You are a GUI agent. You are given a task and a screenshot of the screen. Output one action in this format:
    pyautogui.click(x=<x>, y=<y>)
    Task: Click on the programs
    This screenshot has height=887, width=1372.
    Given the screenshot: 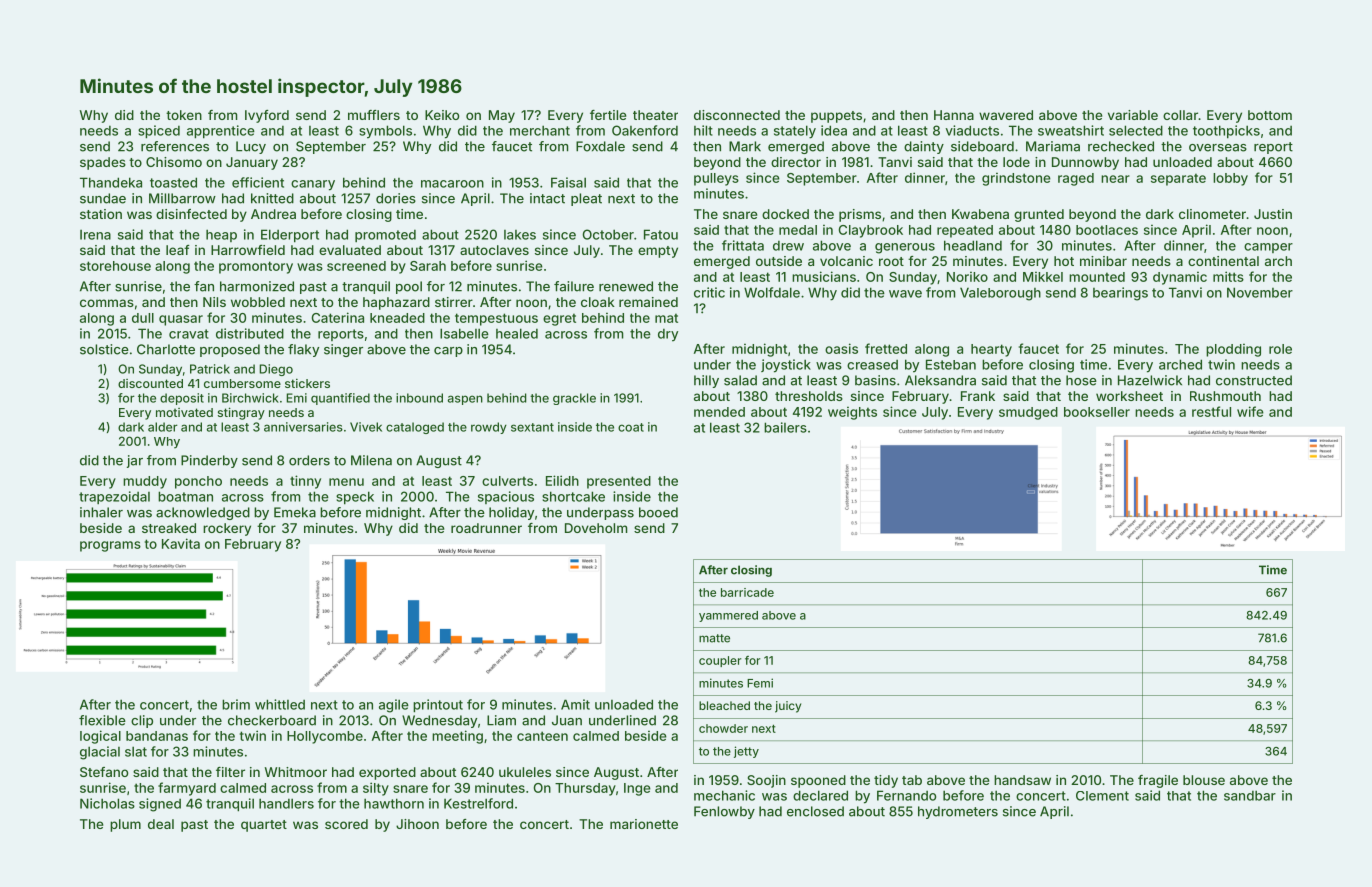 What is the action you would take?
    pyautogui.click(x=110, y=546)
